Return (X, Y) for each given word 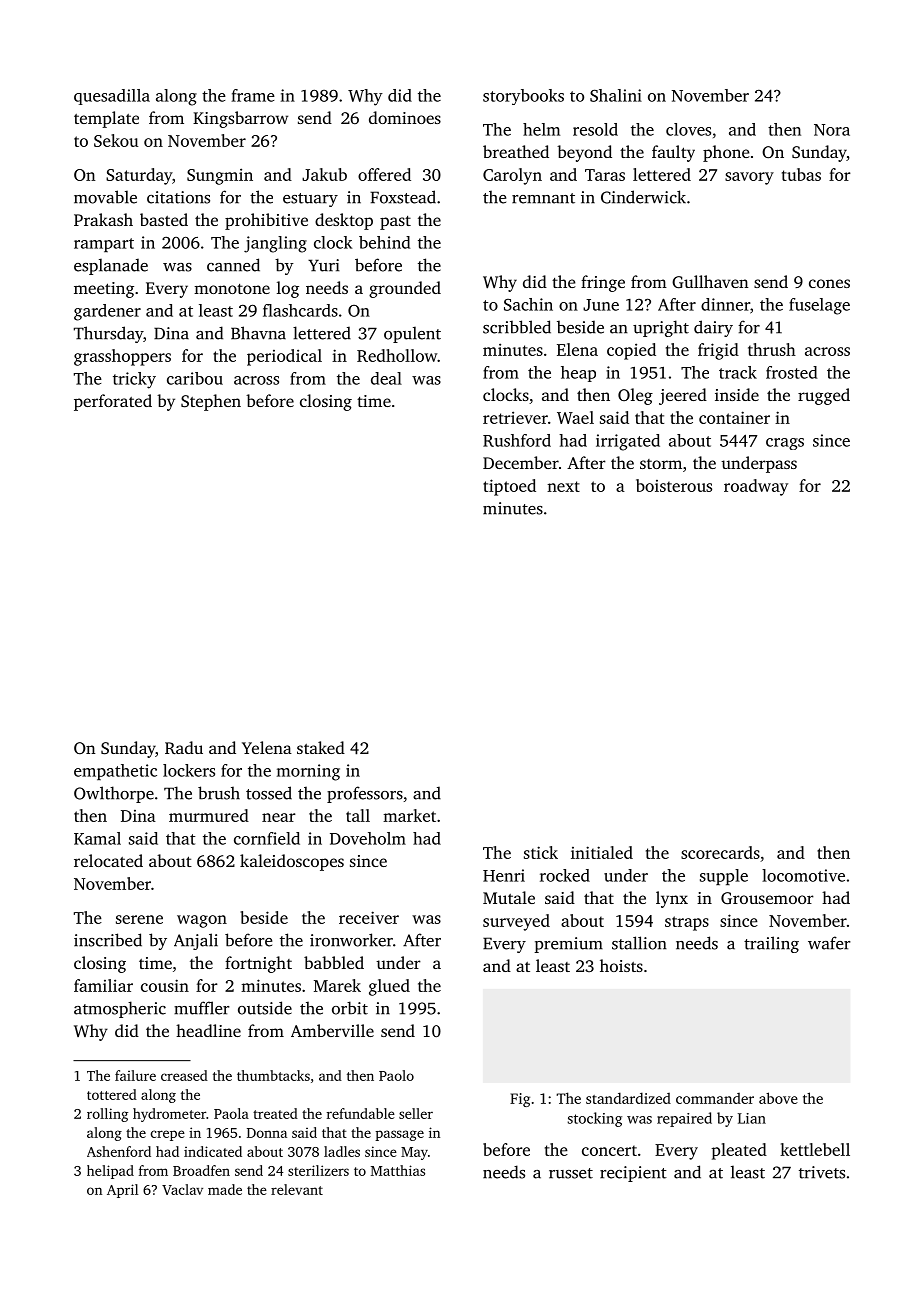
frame (253, 95)
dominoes (405, 117)
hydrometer (169, 1115)
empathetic (115, 772)
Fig (520, 1100)
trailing (771, 944)
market (409, 815)
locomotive (803, 875)
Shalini (616, 95)
